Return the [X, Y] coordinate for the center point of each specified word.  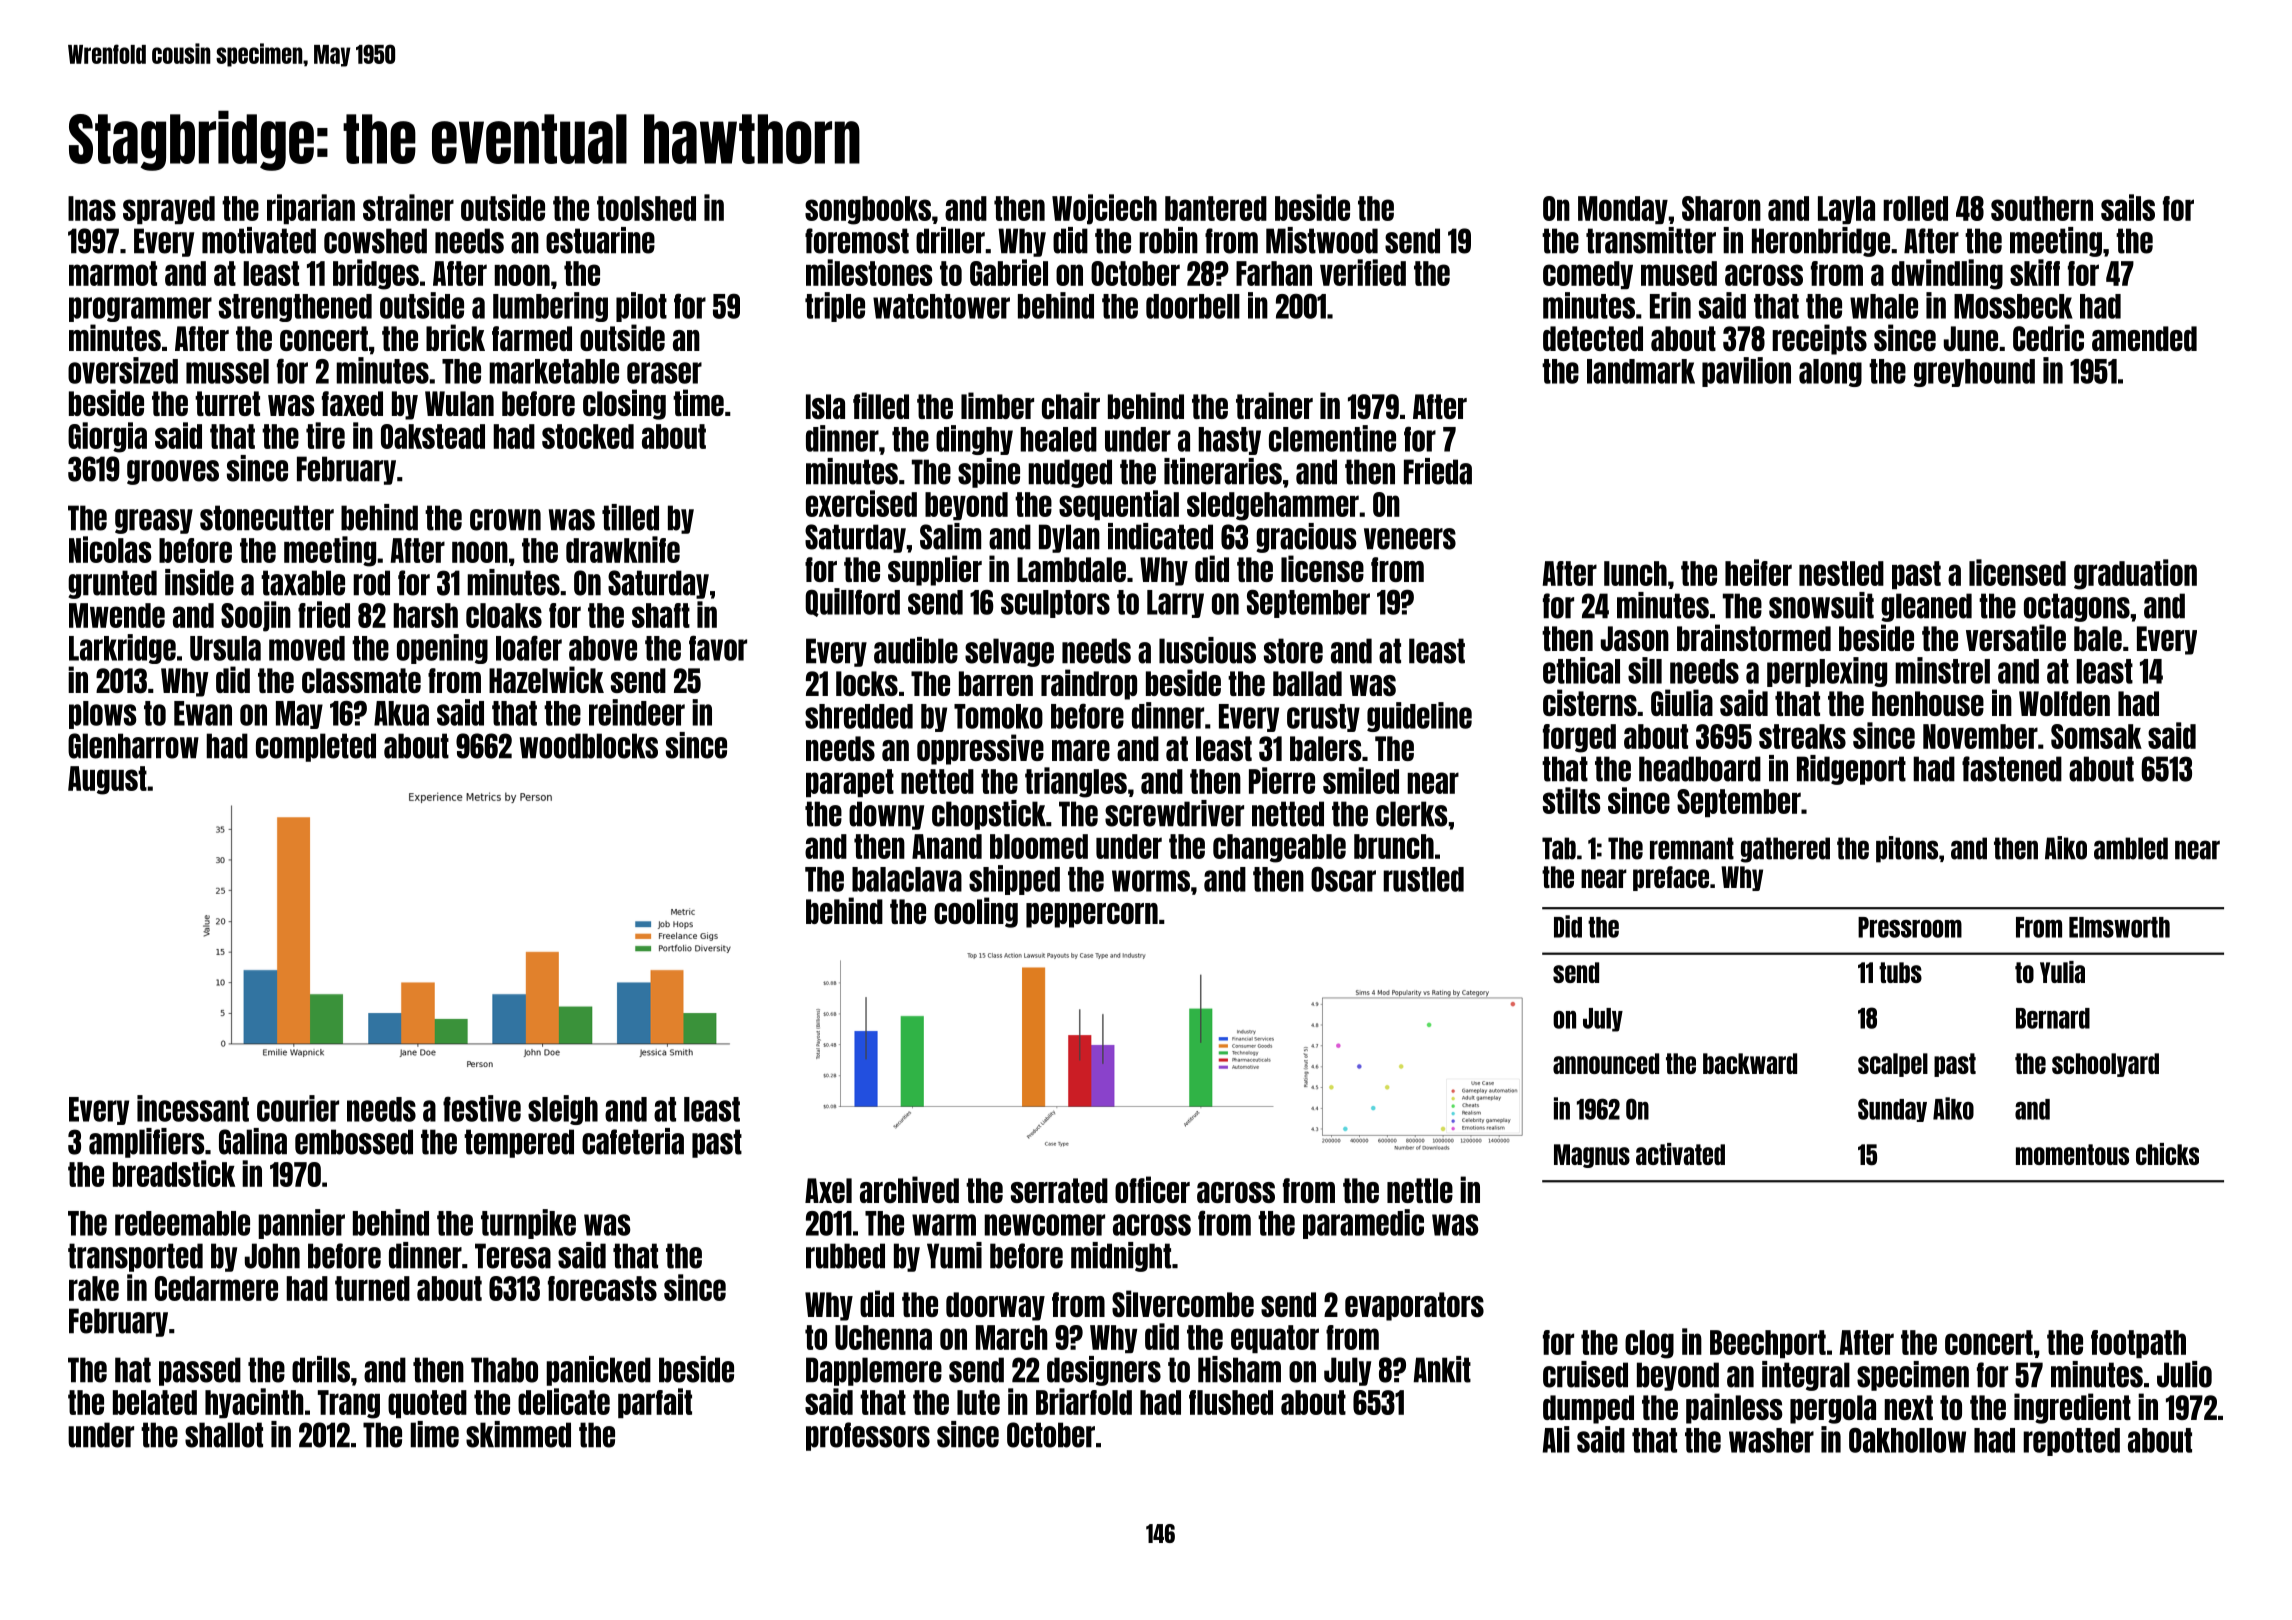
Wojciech [1104, 209]
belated [155, 1402]
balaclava [907, 879]
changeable [1279, 848]
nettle [1420, 1190]
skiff [2035, 272]
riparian [311, 209]
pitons [1907, 849]
